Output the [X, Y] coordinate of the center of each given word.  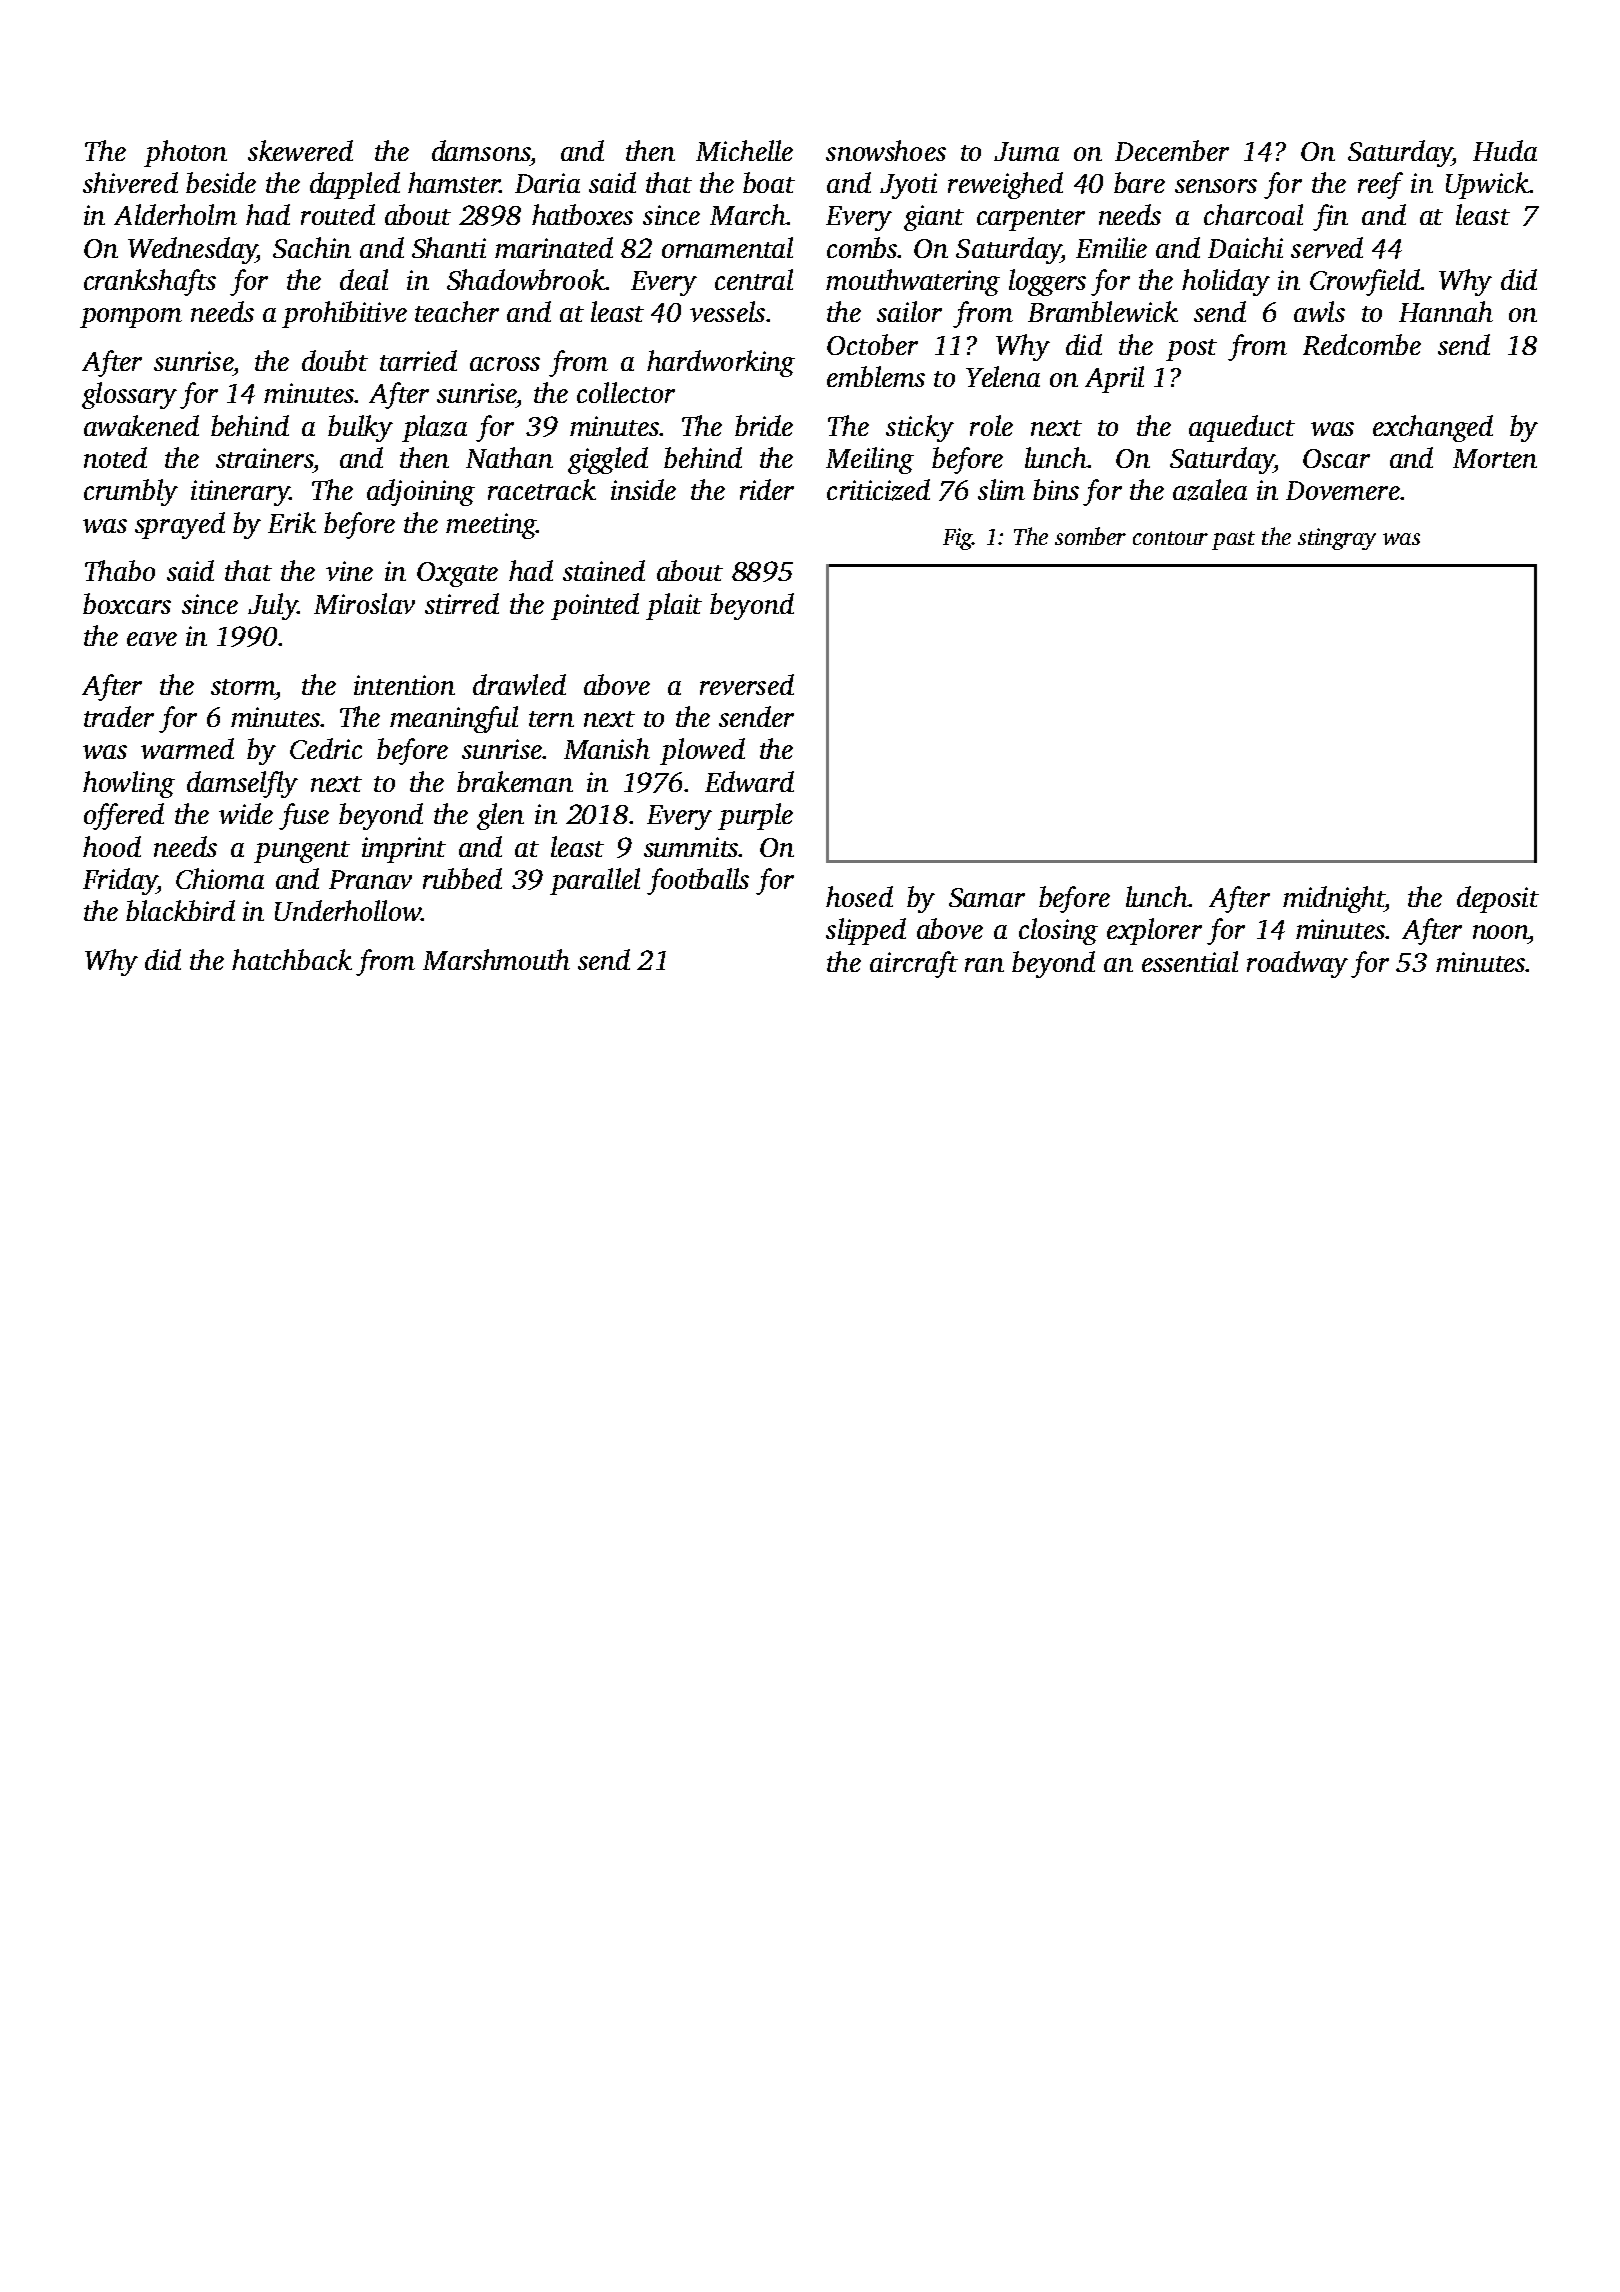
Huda [1505, 150]
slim [1001, 489]
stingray [1337, 539]
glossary [129, 395]
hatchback [292, 959]
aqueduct [1242, 428]
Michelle [744, 150]
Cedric [326, 748]
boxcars [127, 603]
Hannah [1446, 311]
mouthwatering [913, 282]
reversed [747, 684]
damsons [481, 150]
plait [674, 606]
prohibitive [344, 314]
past [1233, 540]
